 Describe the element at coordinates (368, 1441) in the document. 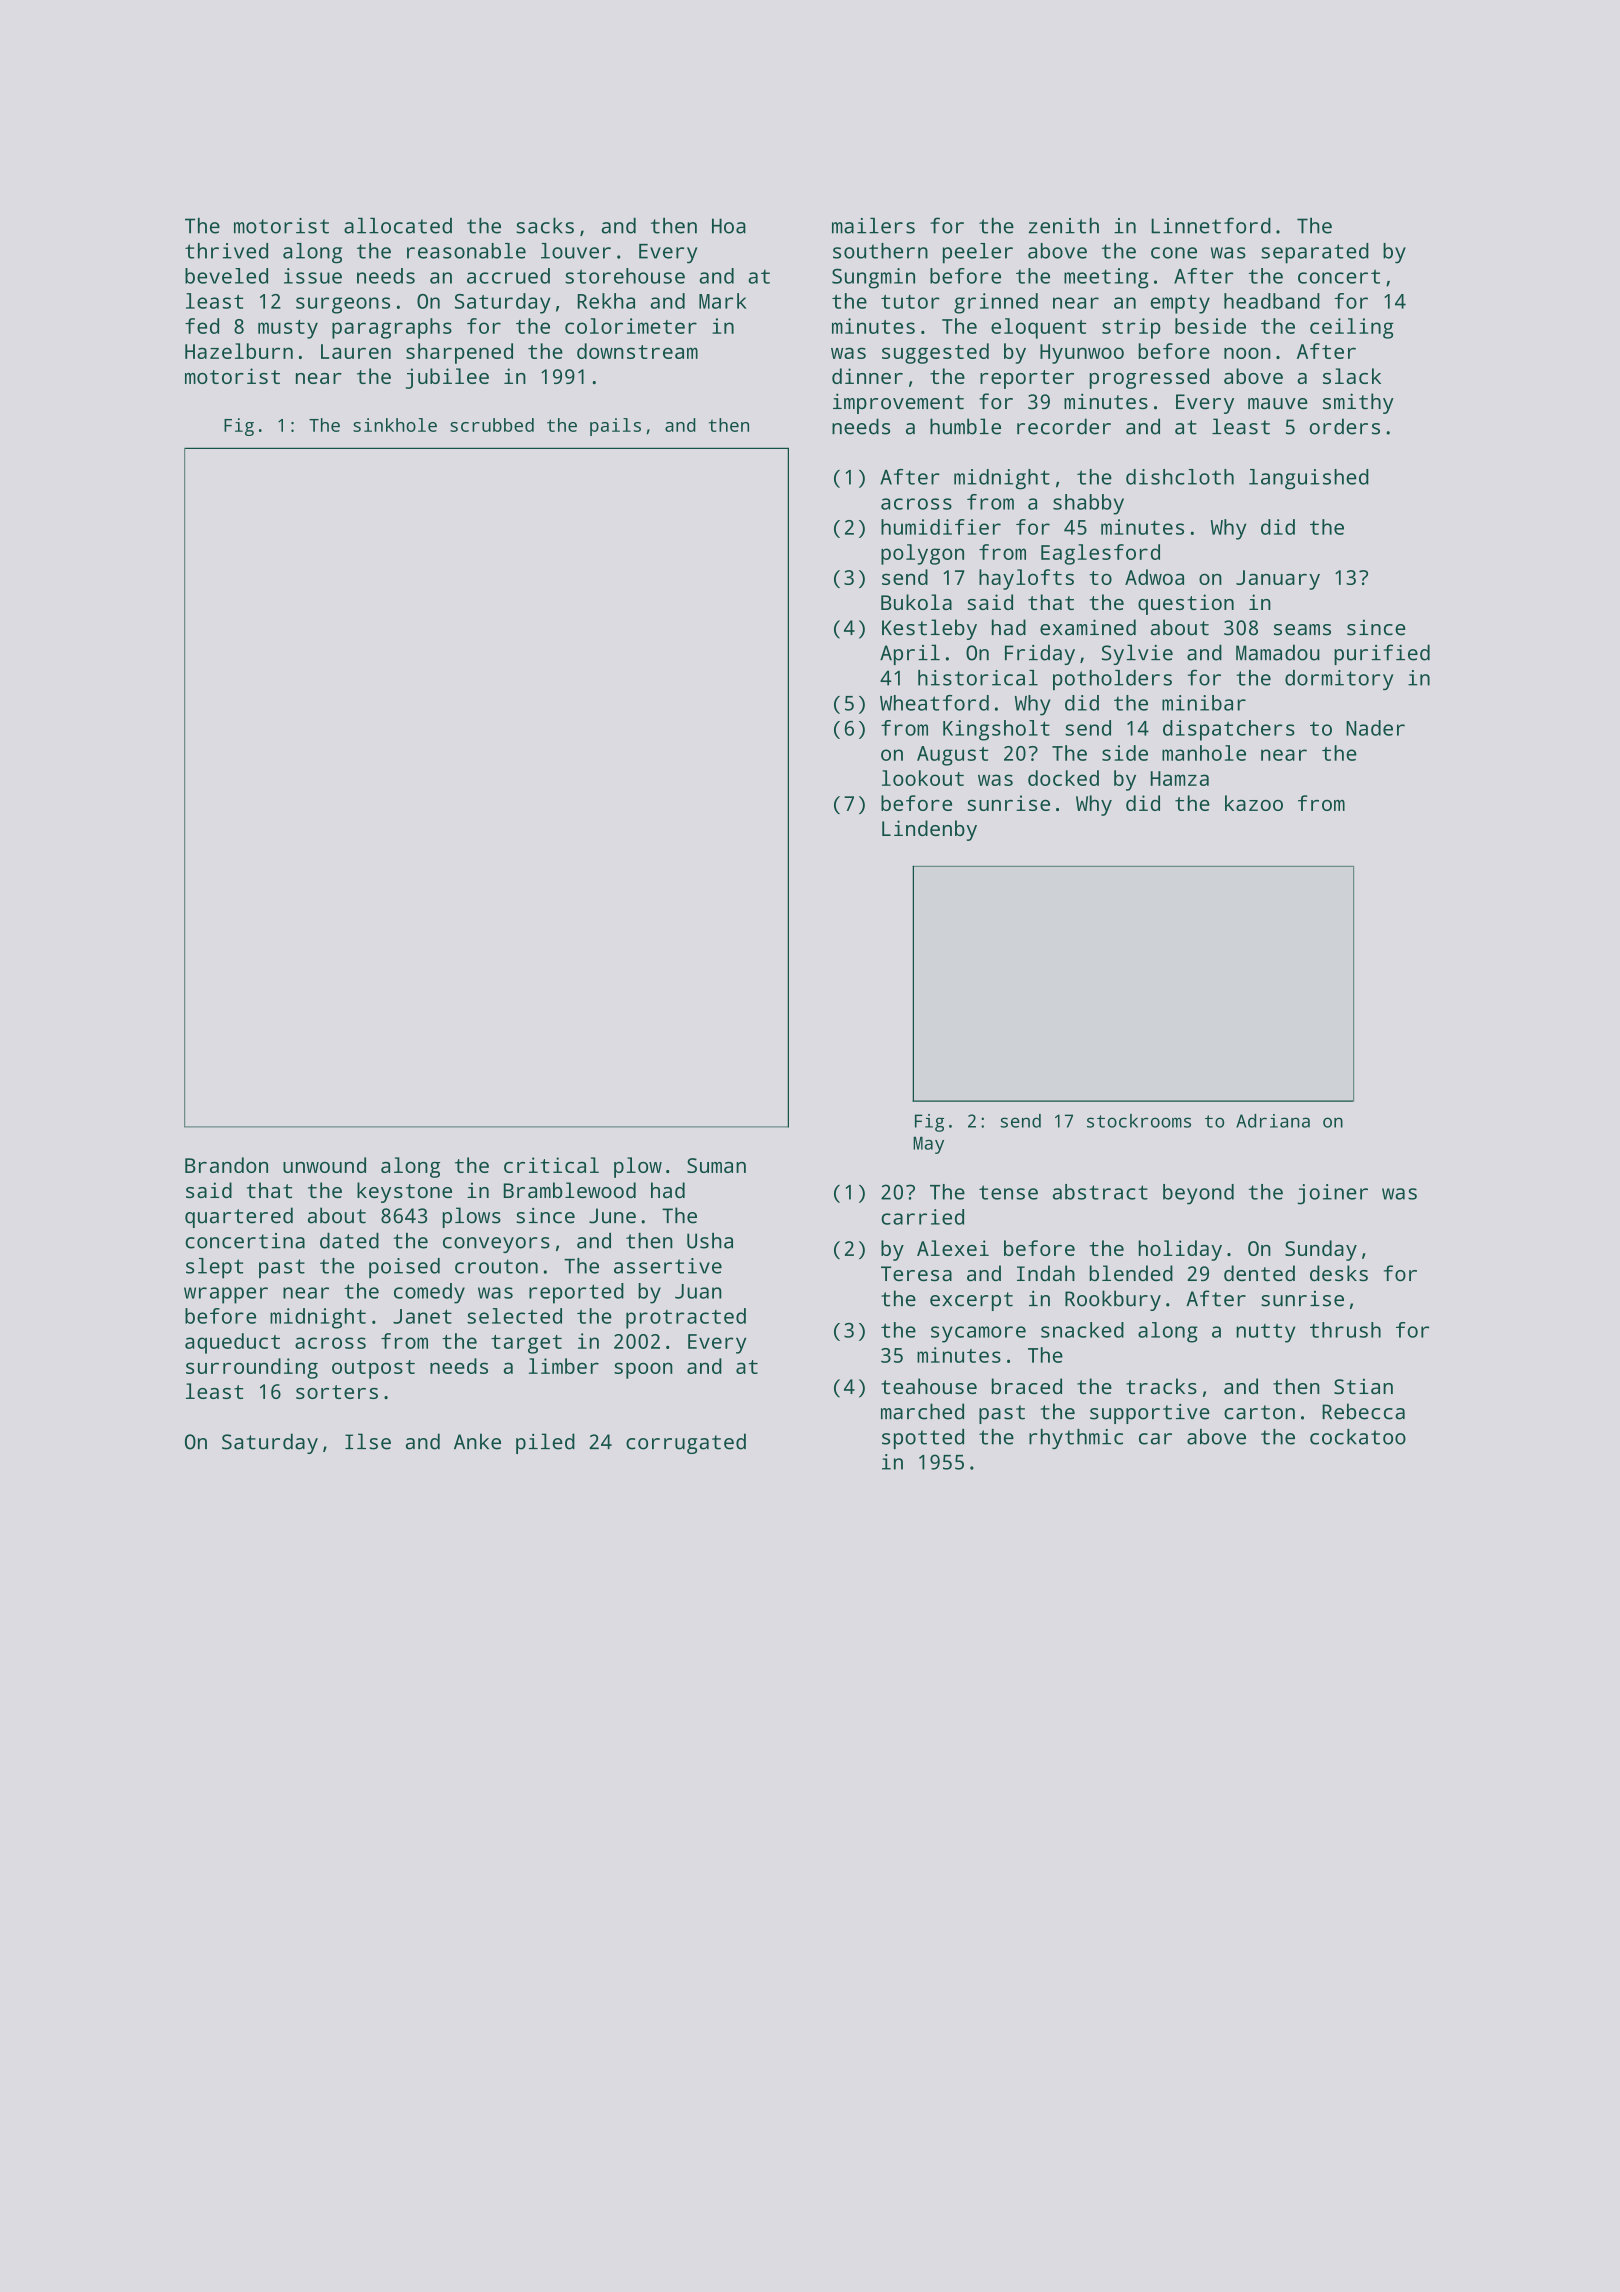

I see `Ilse` at that location.
